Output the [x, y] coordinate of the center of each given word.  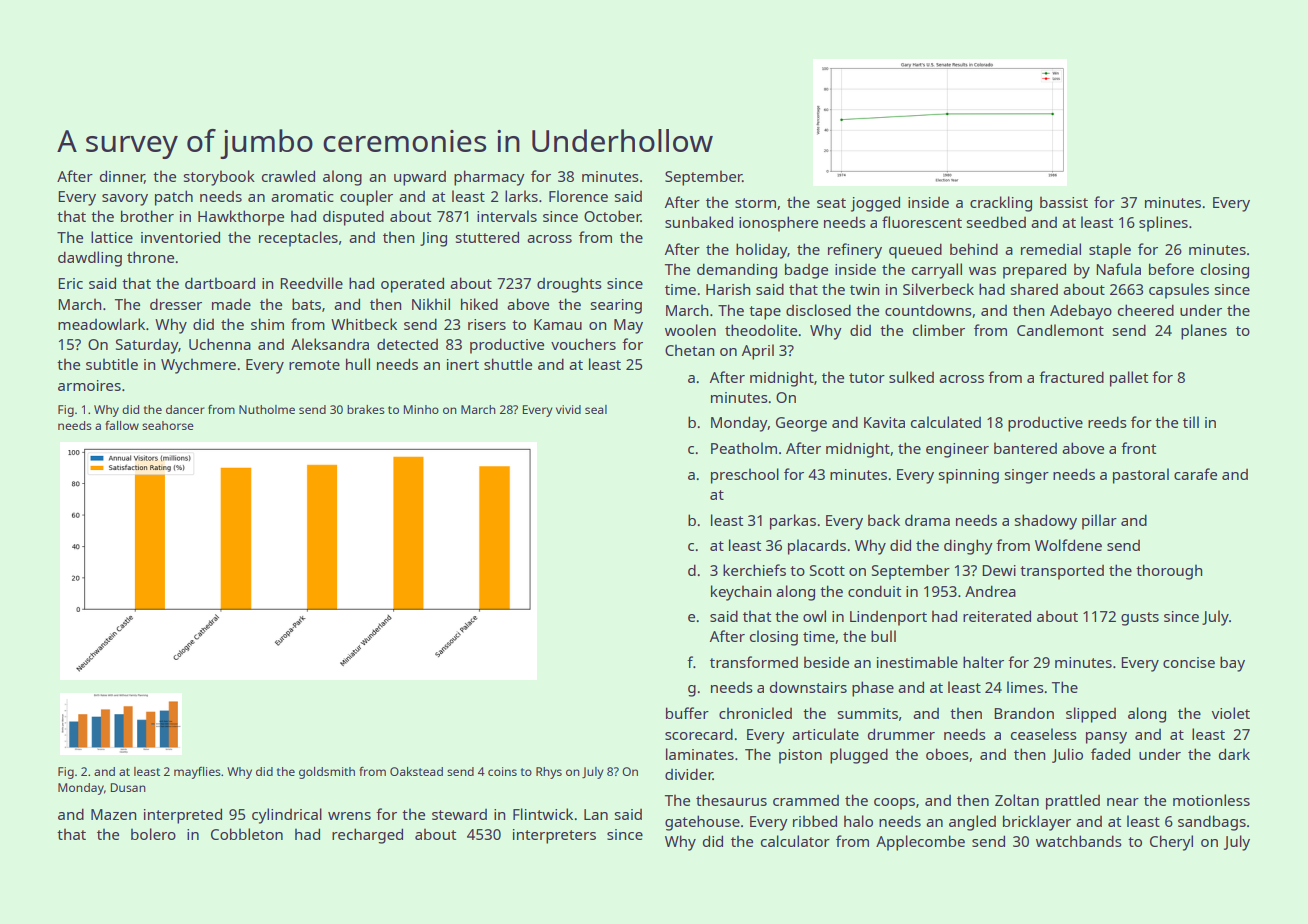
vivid [568, 409]
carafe [1195, 474]
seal [596, 409]
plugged [859, 756]
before [1171, 269]
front [1138, 448]
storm [755, 203]
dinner [122, 177]
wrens [349, 816]
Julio [1067, 755]
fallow [122, 425]
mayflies [197, 773]
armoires [89, 385]
